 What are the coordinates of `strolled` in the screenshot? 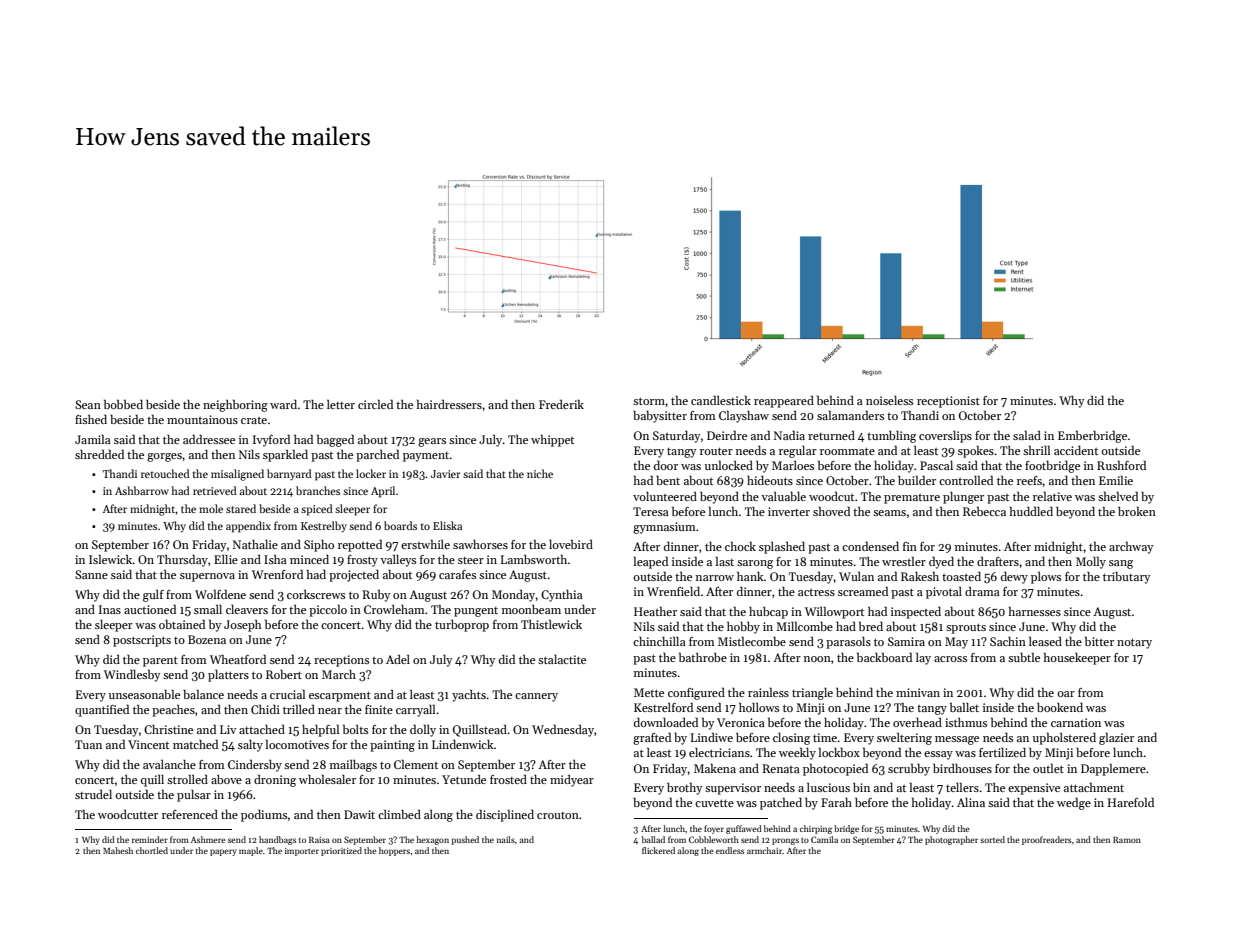 It's located at (187, 779).
